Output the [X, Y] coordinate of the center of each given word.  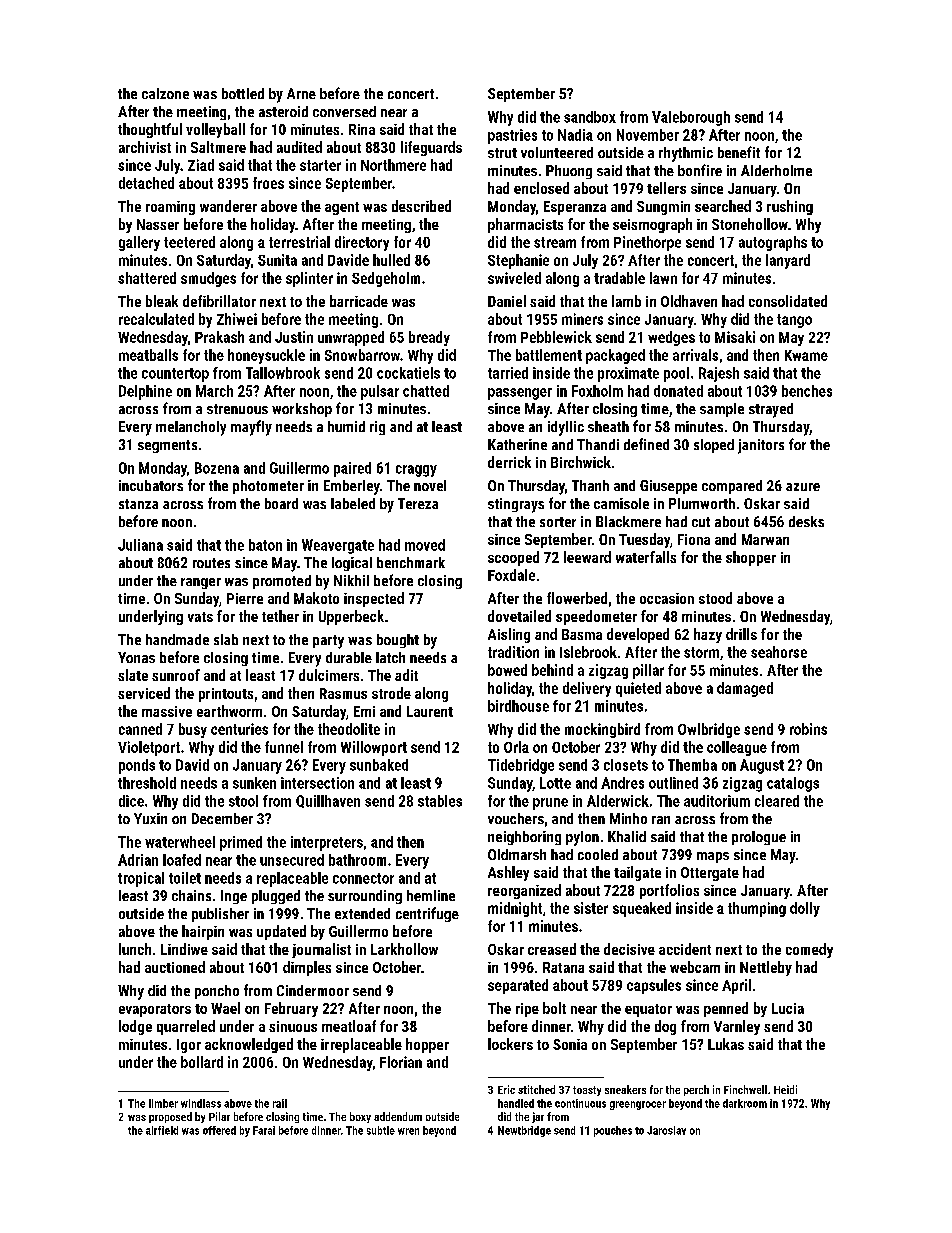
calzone [165, 93]
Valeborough [691, 118]
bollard [202, 1062]
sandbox [590, 117]
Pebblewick [556, 337]
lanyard [788, 261]
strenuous [237, 409]
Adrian [138, 860]
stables [440, 801]
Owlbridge [709, 730]
